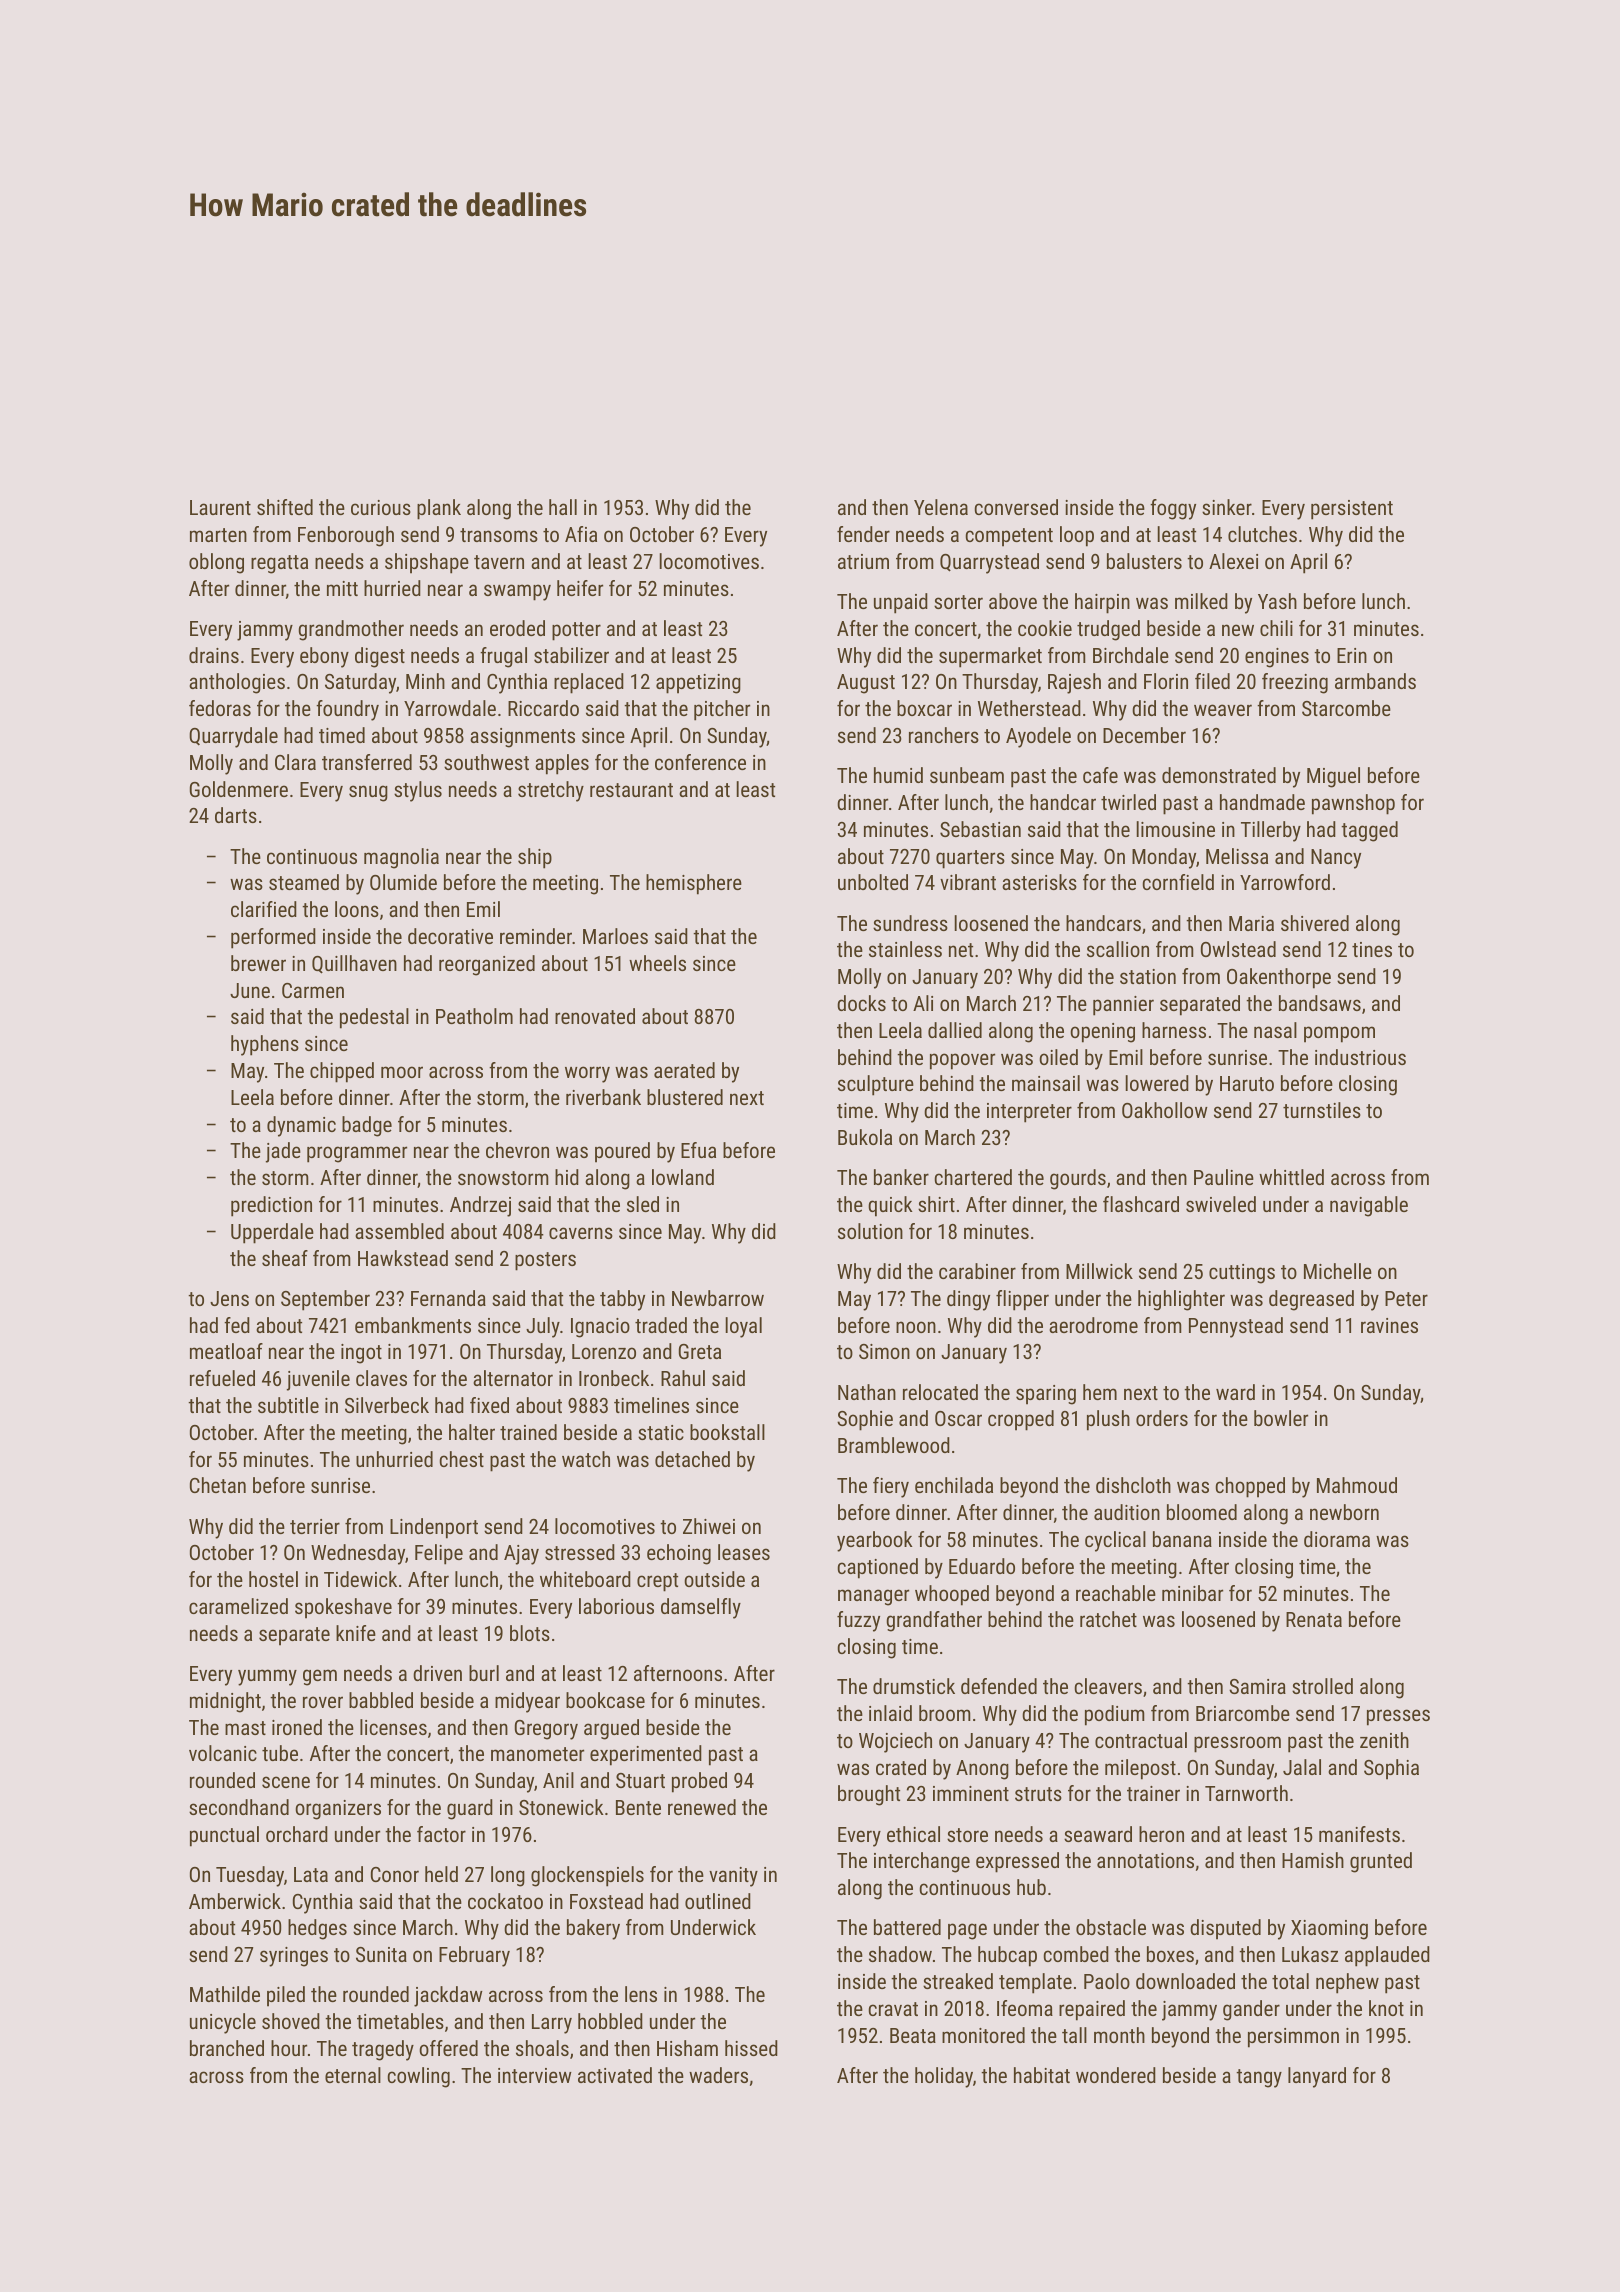 The height and width of the document is (2292, 1620). Describe the element at coordinates (418, 2077) in the document. I see `cowling` at that location.
